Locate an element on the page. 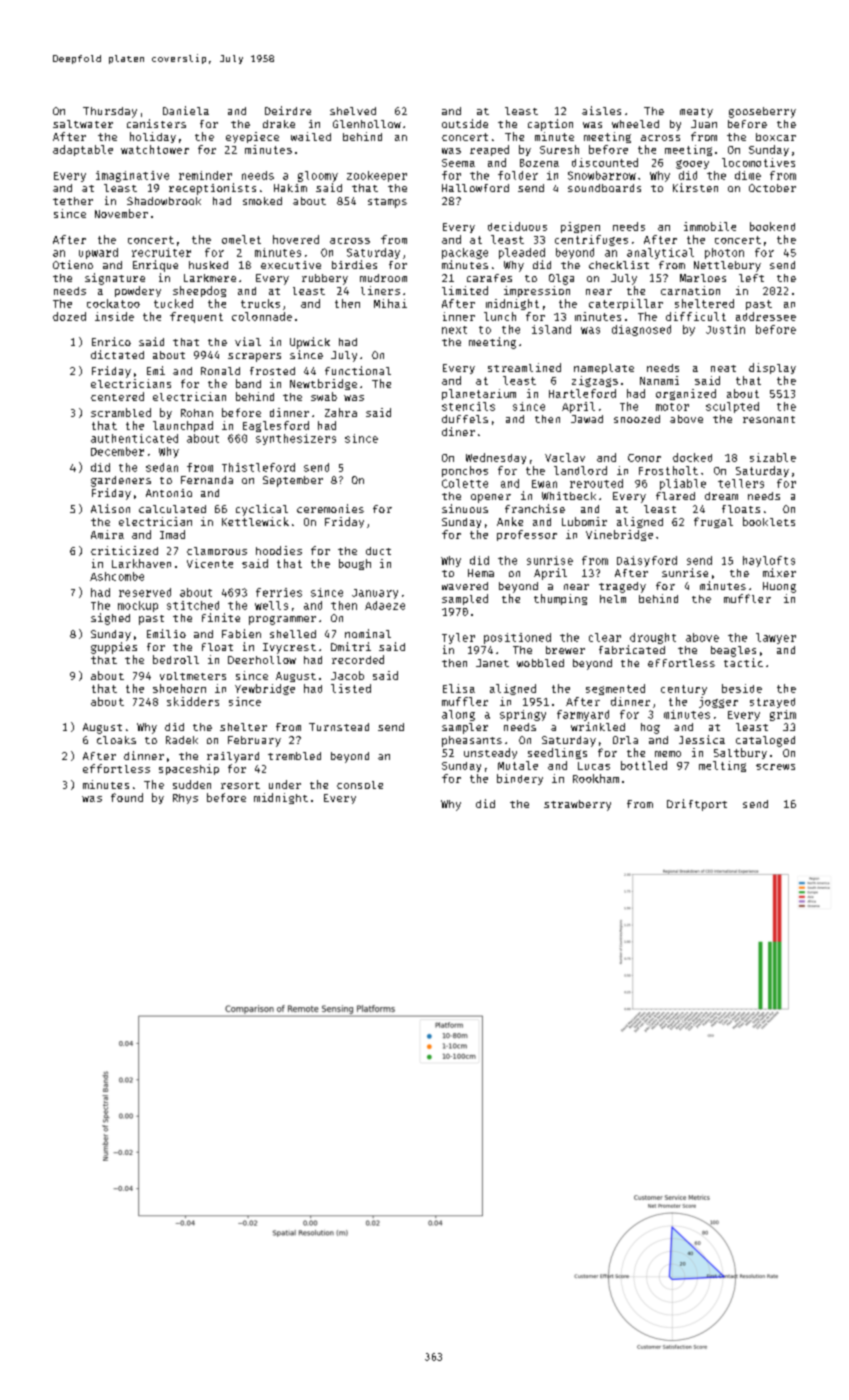 This image has height=1400, width=849. Vinebridge is located at coordinates (619, 535).
